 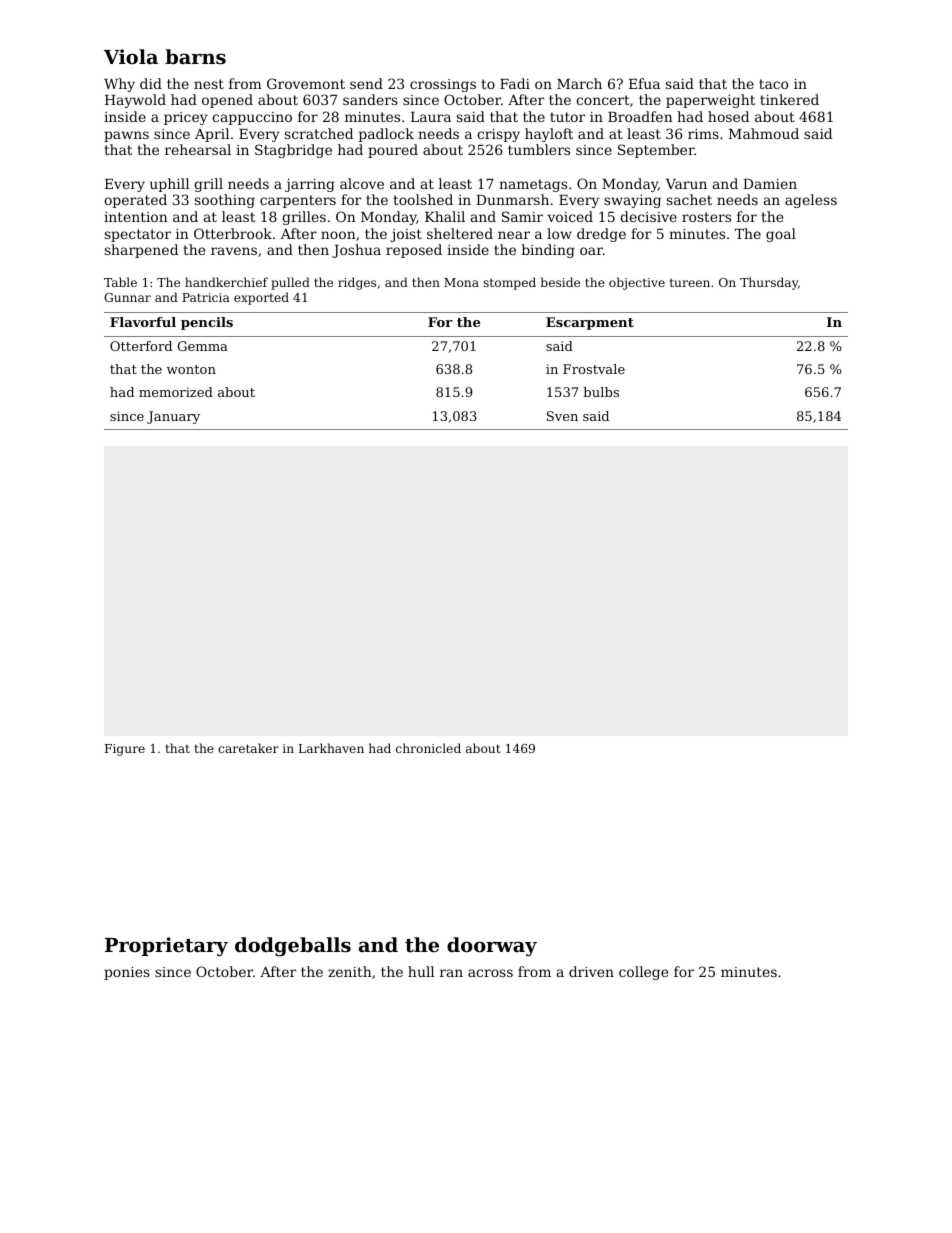 What do you see at coordinates (176, 392) in the document?
I see `memorized` at bounding box center [176, 392].
